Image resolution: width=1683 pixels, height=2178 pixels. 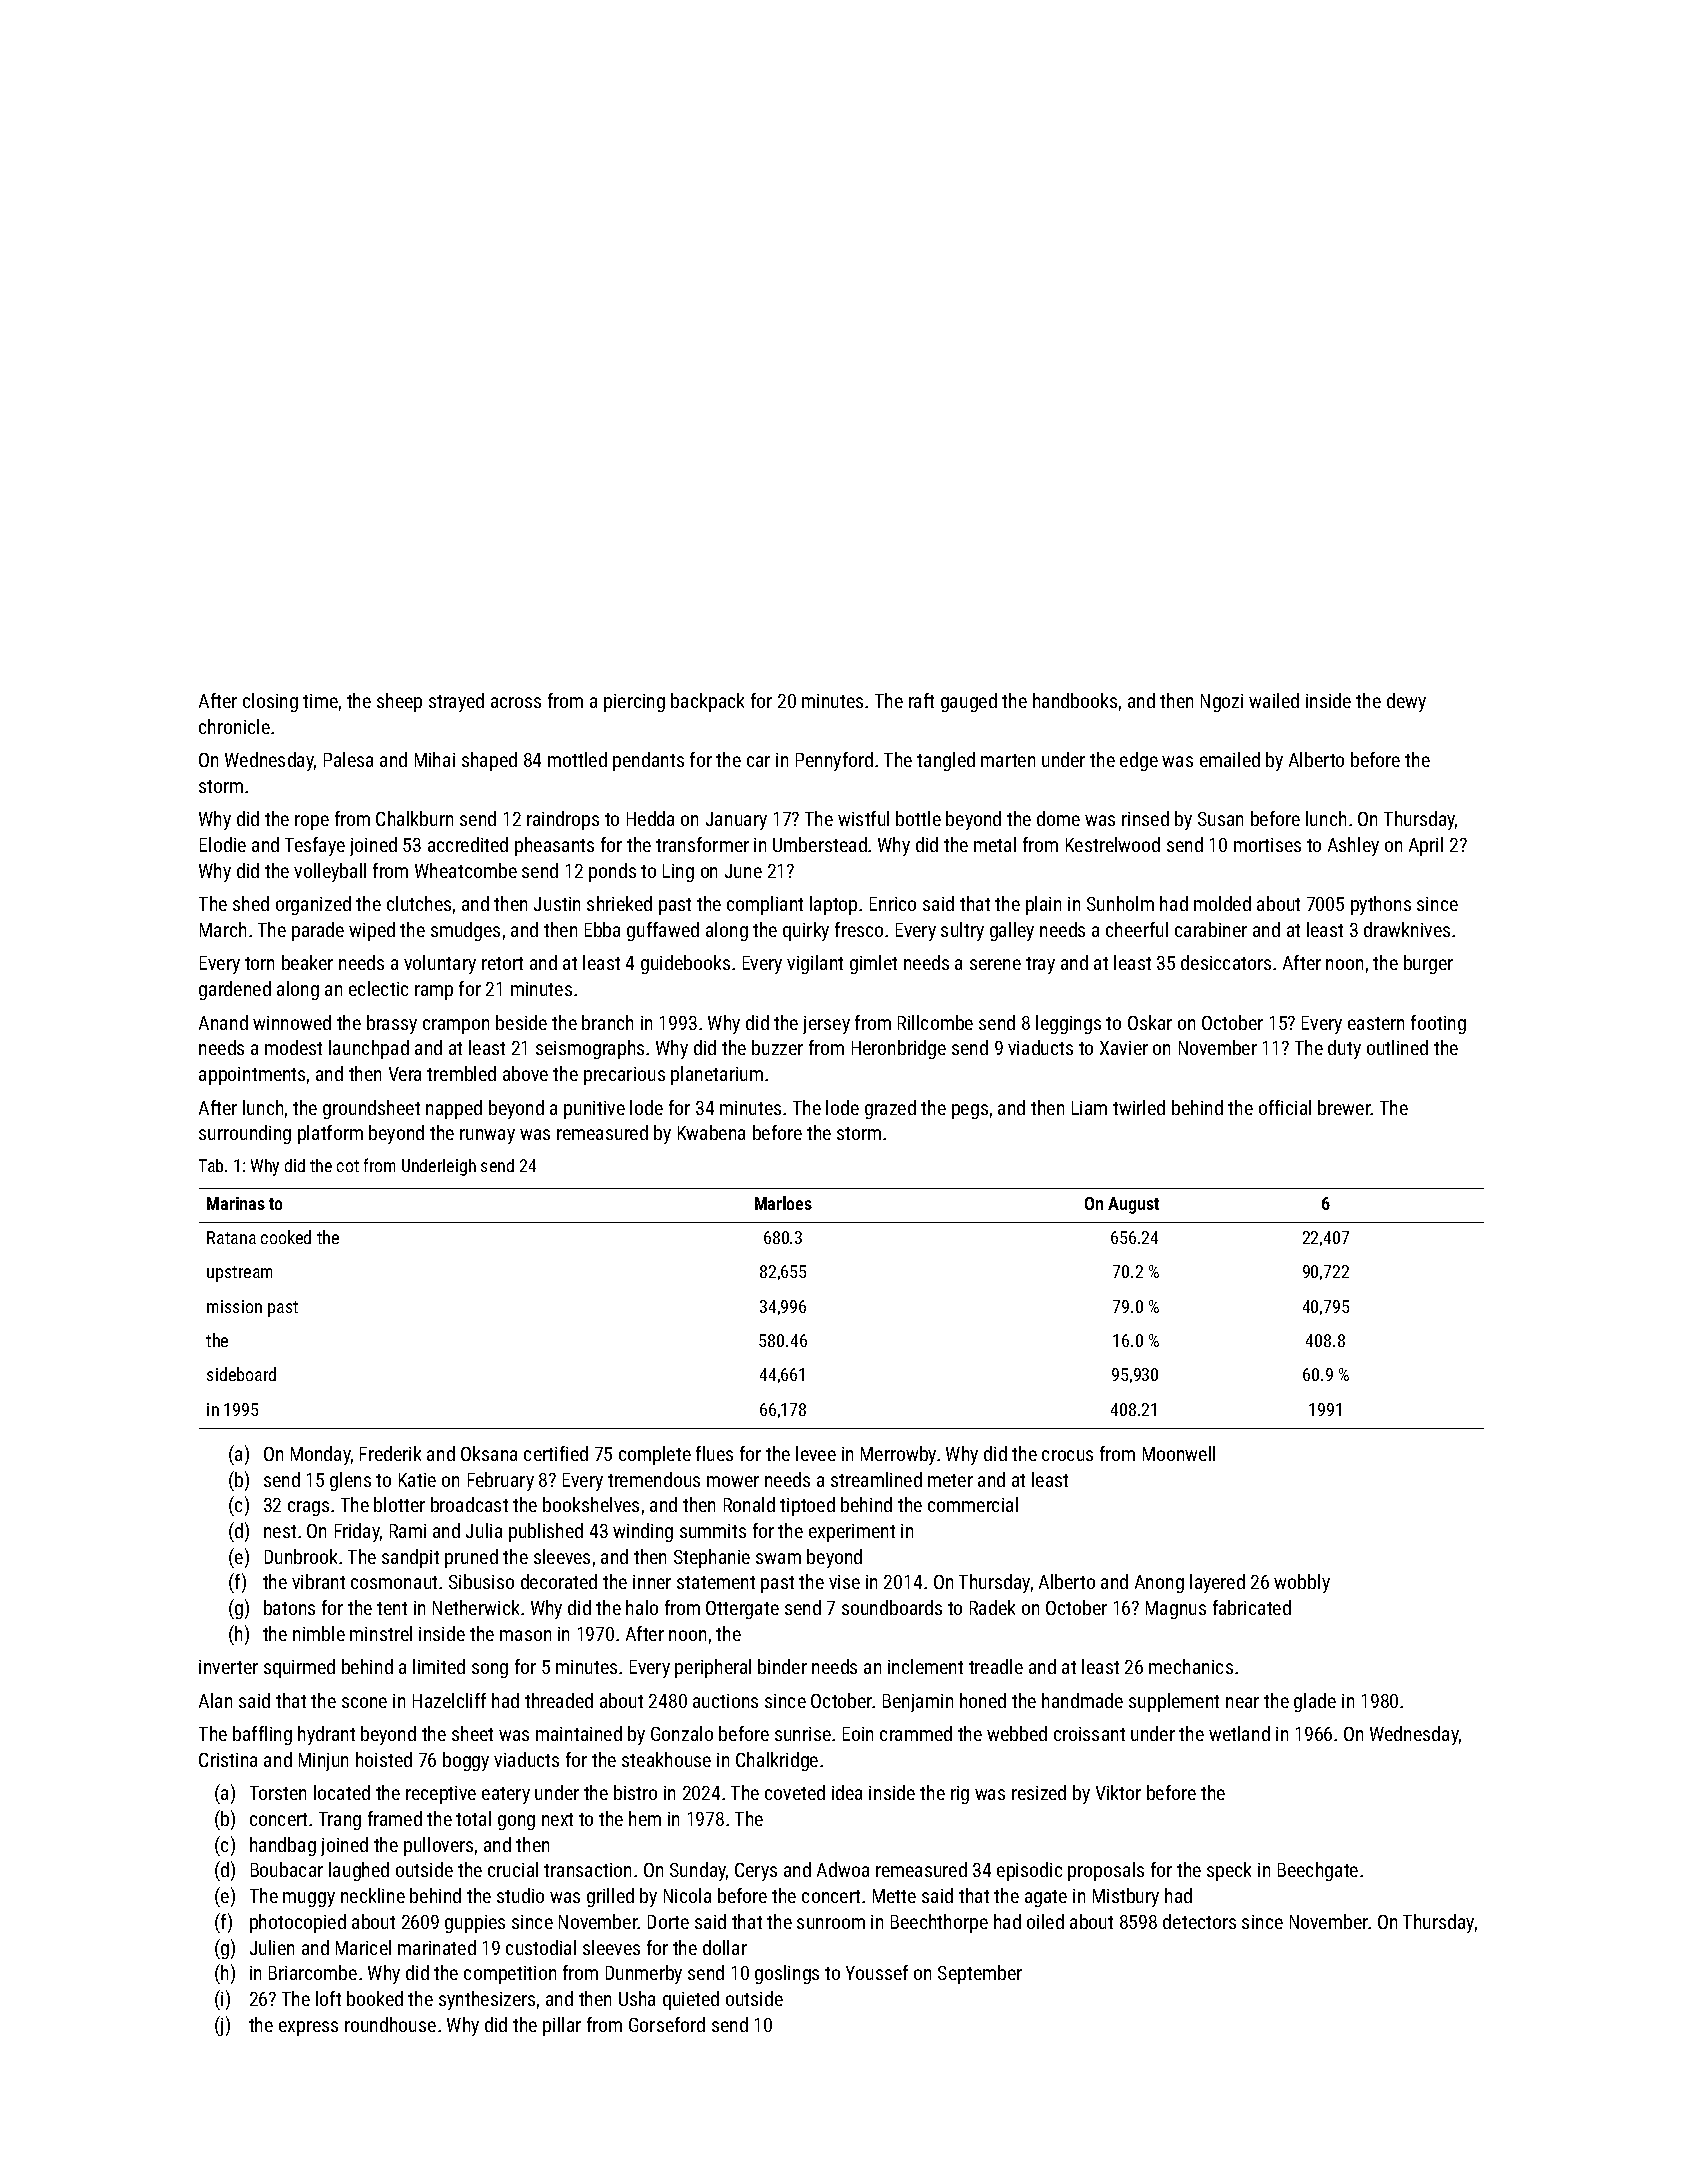 What do you see at coordinates (795, 1792) in the screenshot?
I see `coveted` at bounding box center [795, 1792].
